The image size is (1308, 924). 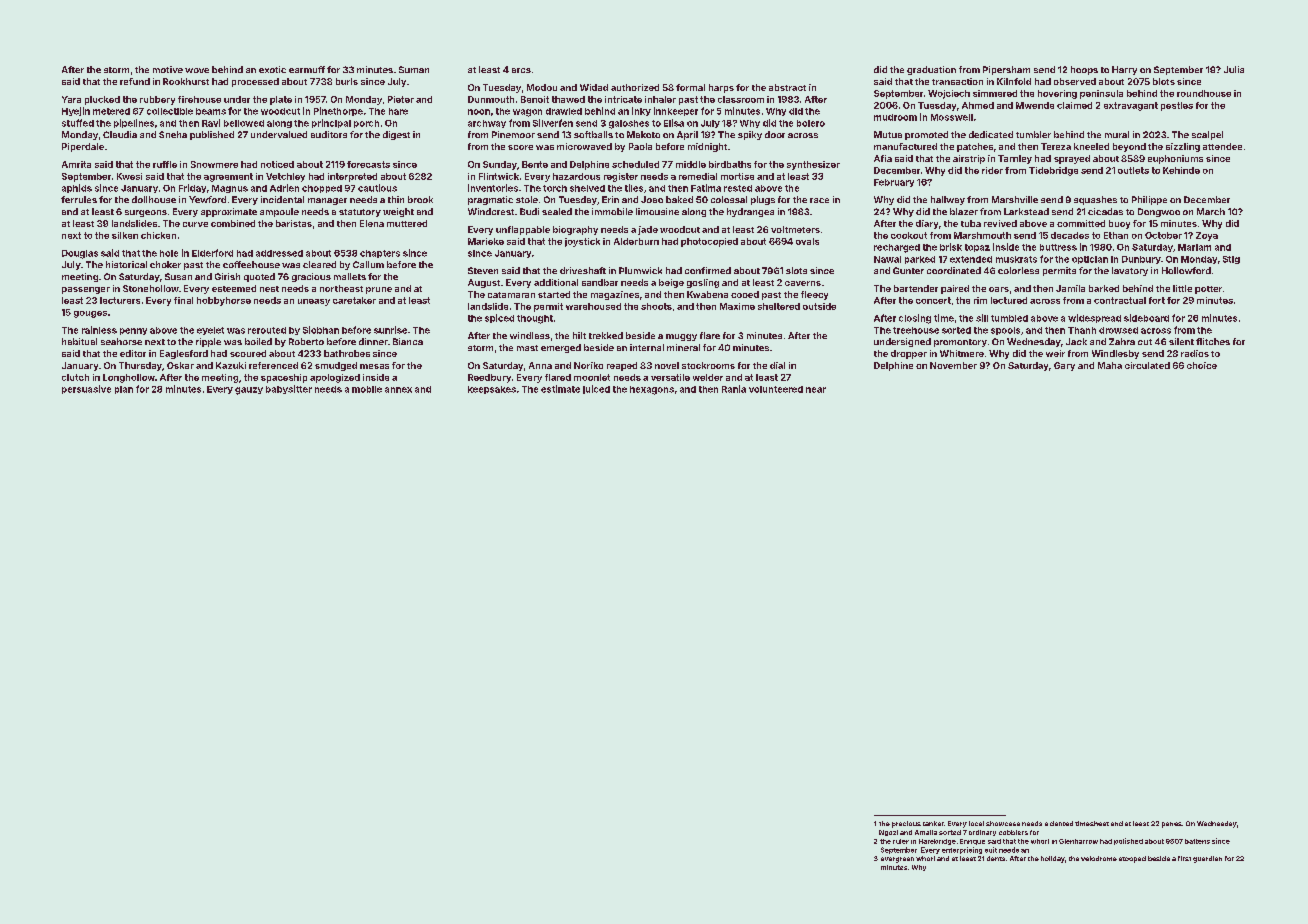 I want to click on dented, so click(x=1061, y=823).
